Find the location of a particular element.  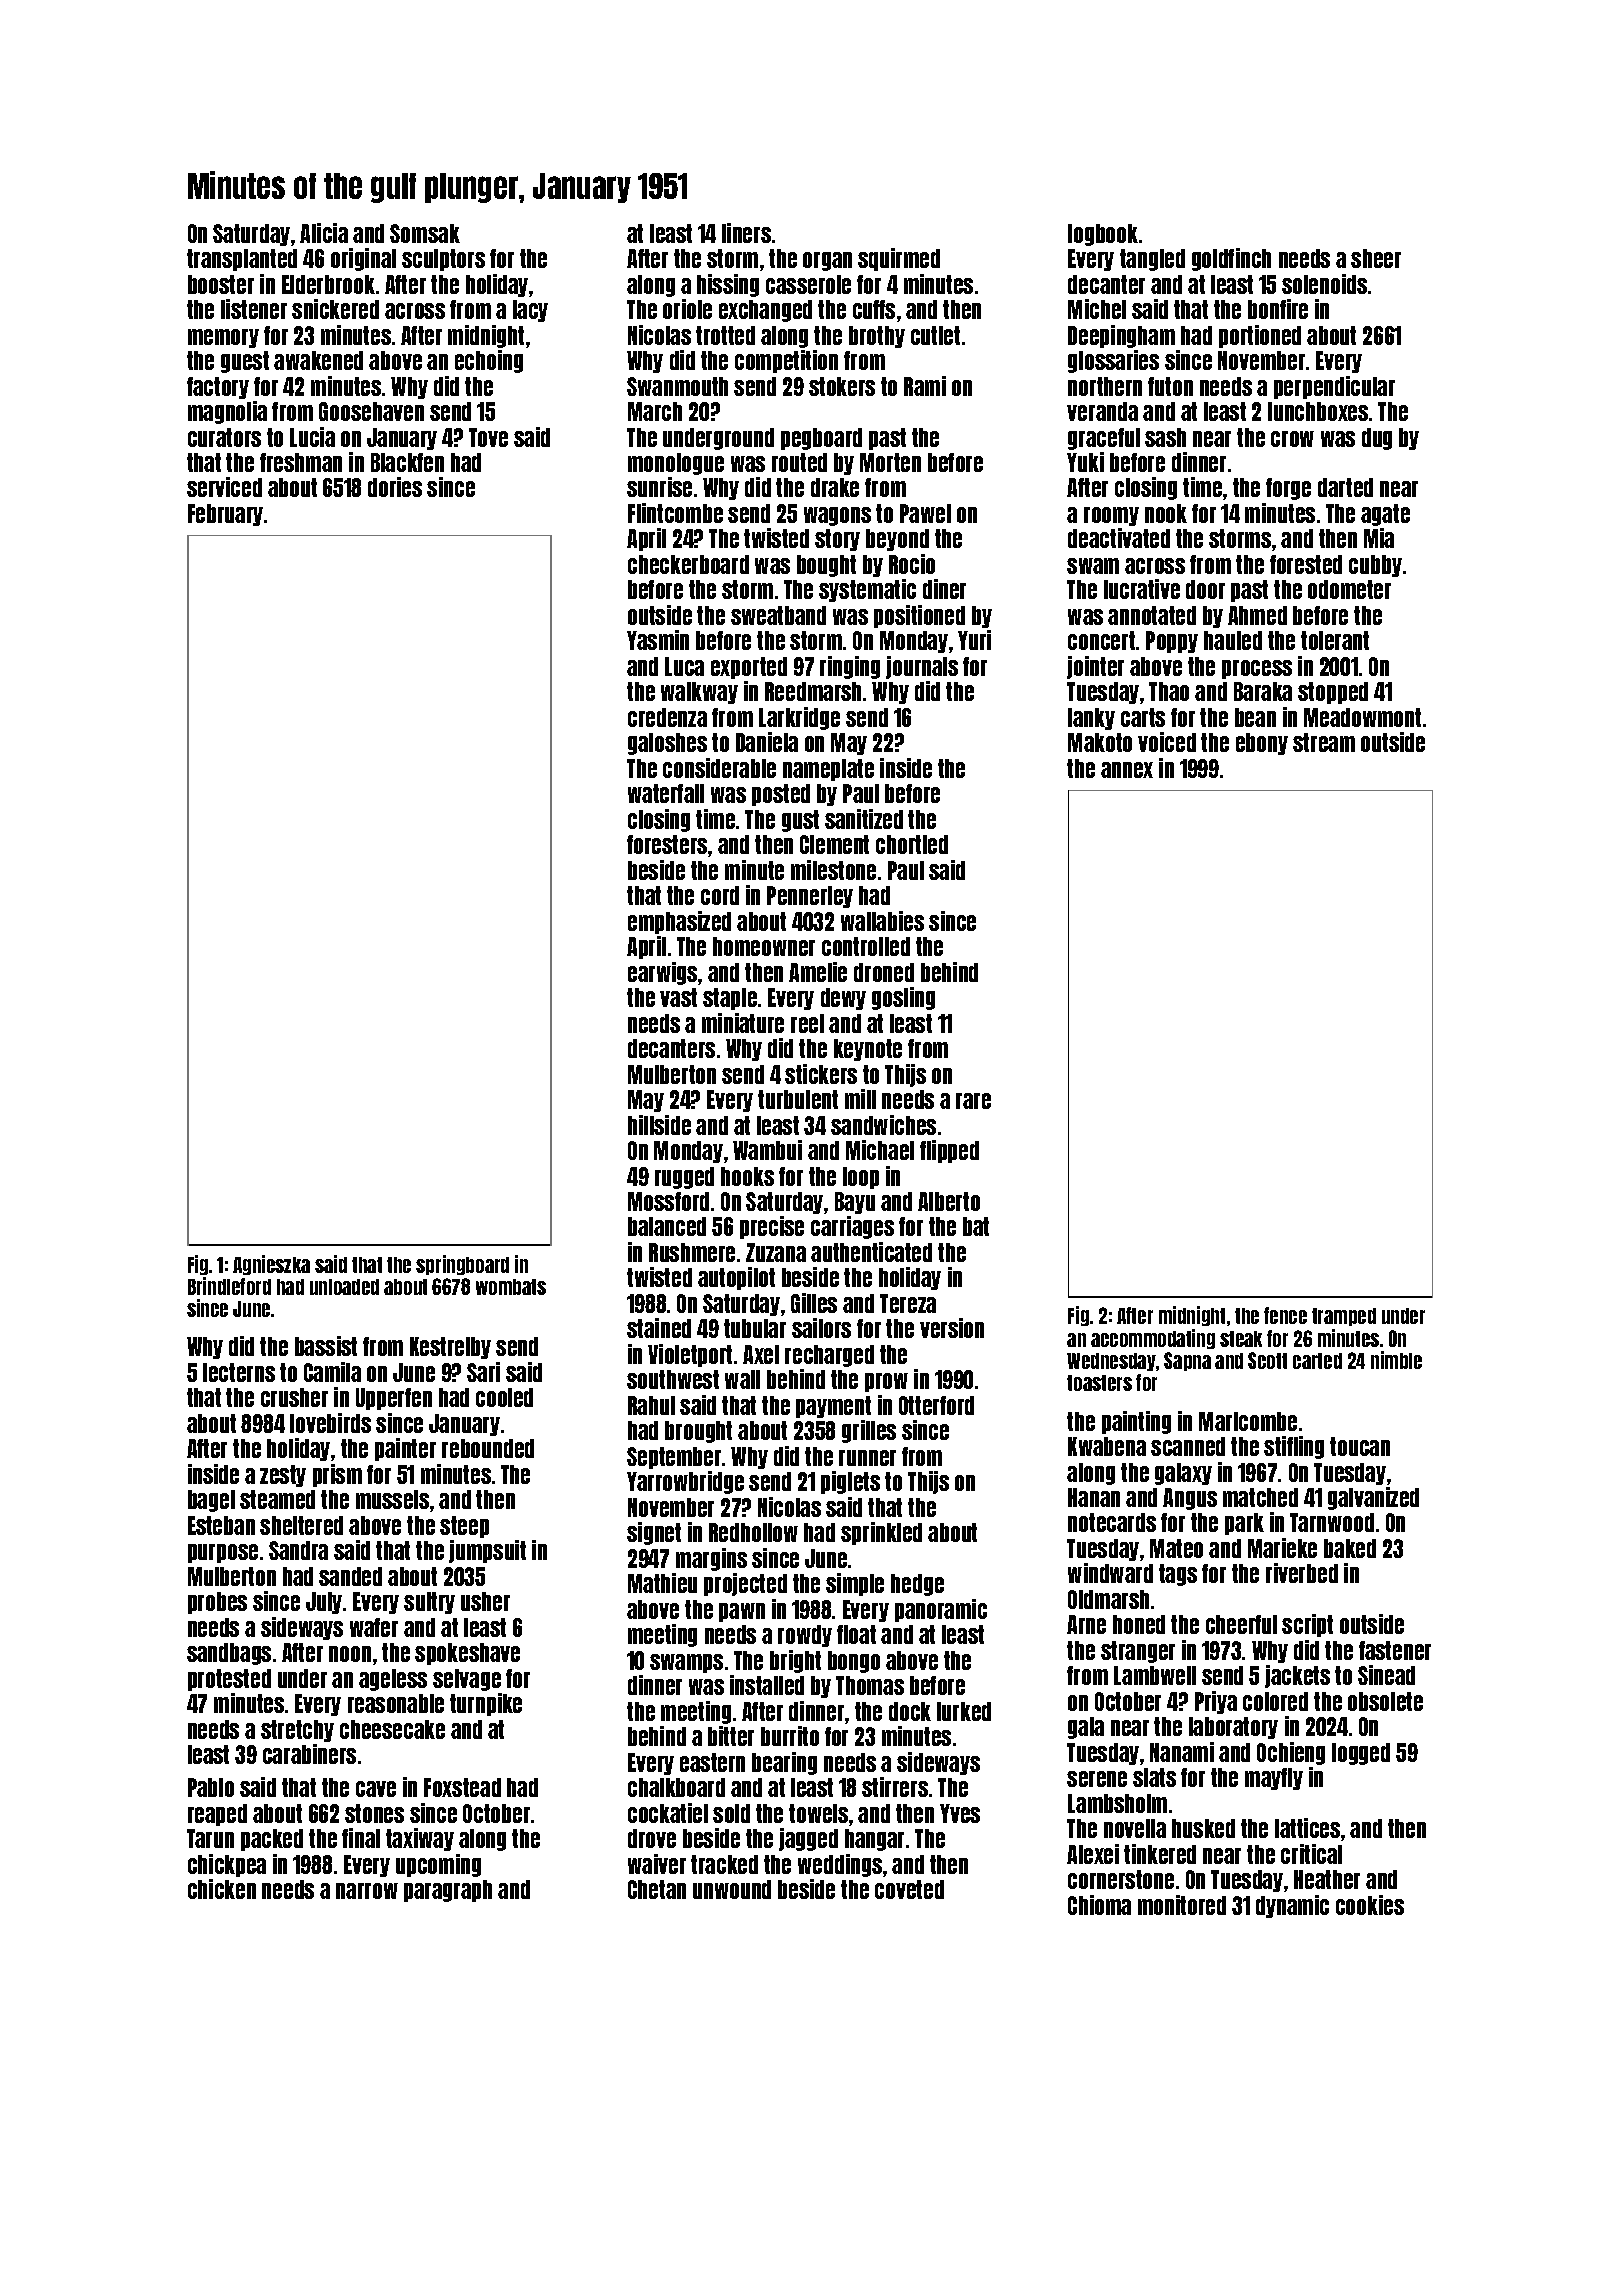

February is located at coordinates (225, 515).
